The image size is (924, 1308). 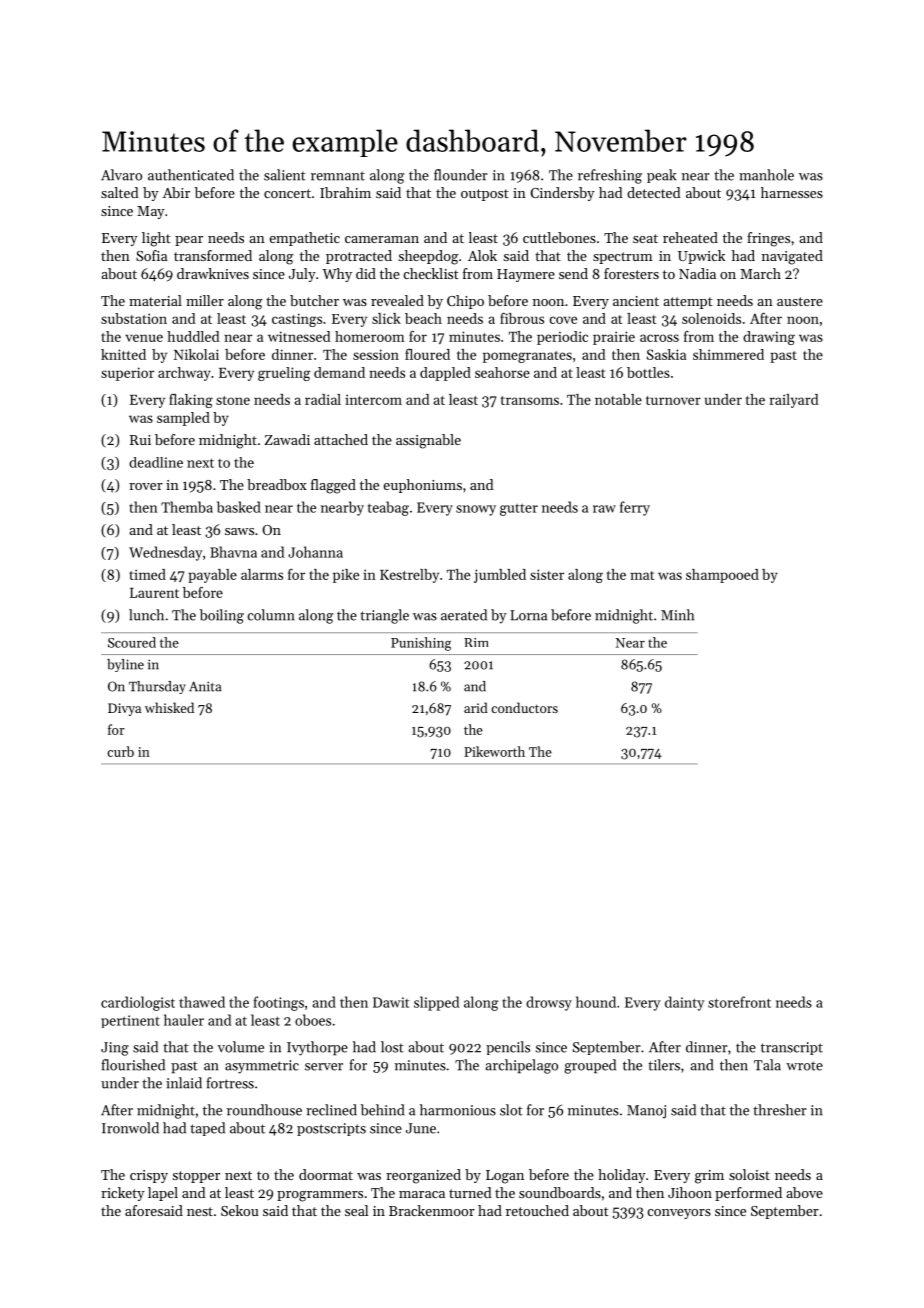 What do you see at coordinates (202, 1002) in the screenshot?
I see `thawed` at bounding box center [202, 1002].
